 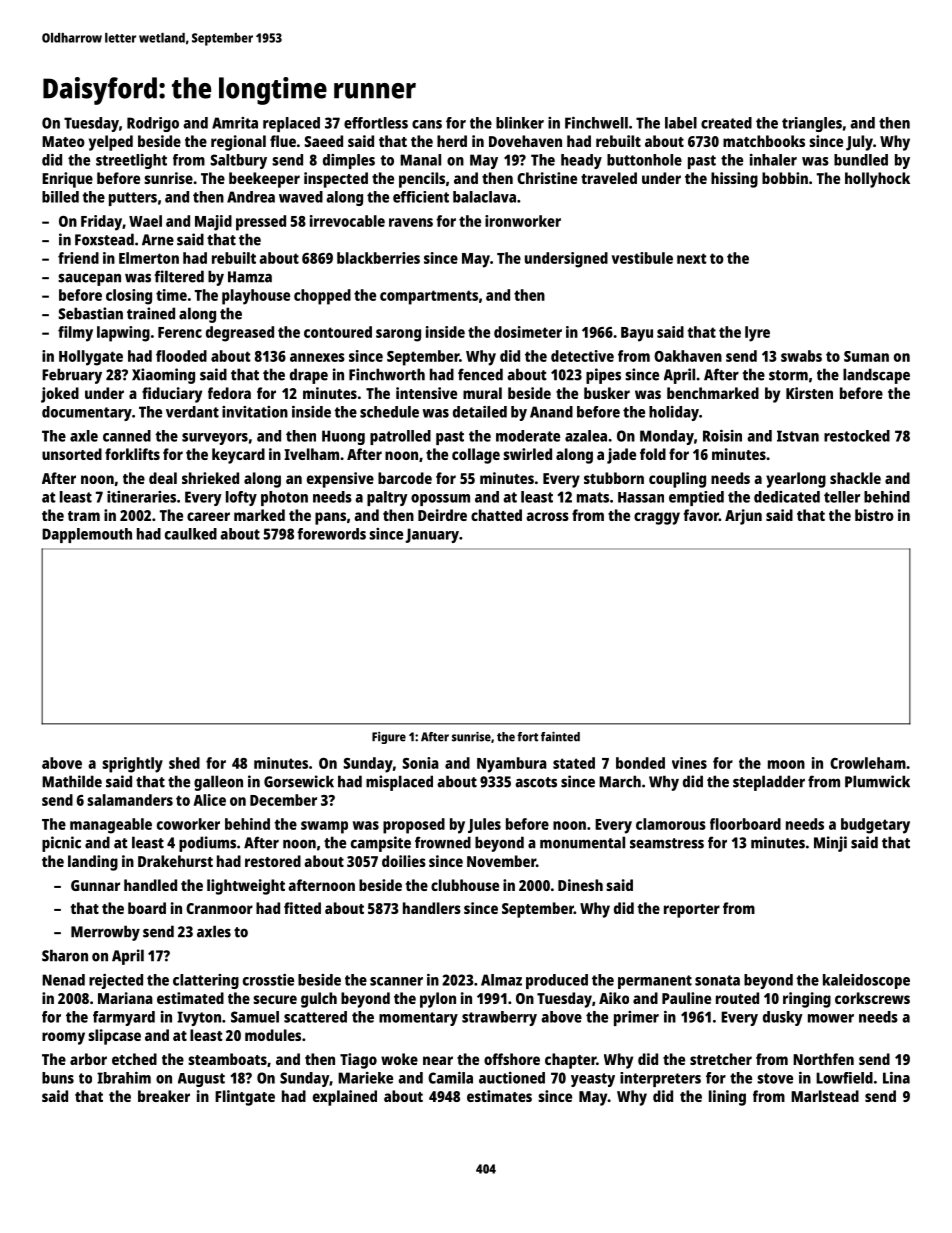 What do you see at coordinates (399, 783) in the page?
I see `misplaced` at bounding box center [399, 783].
